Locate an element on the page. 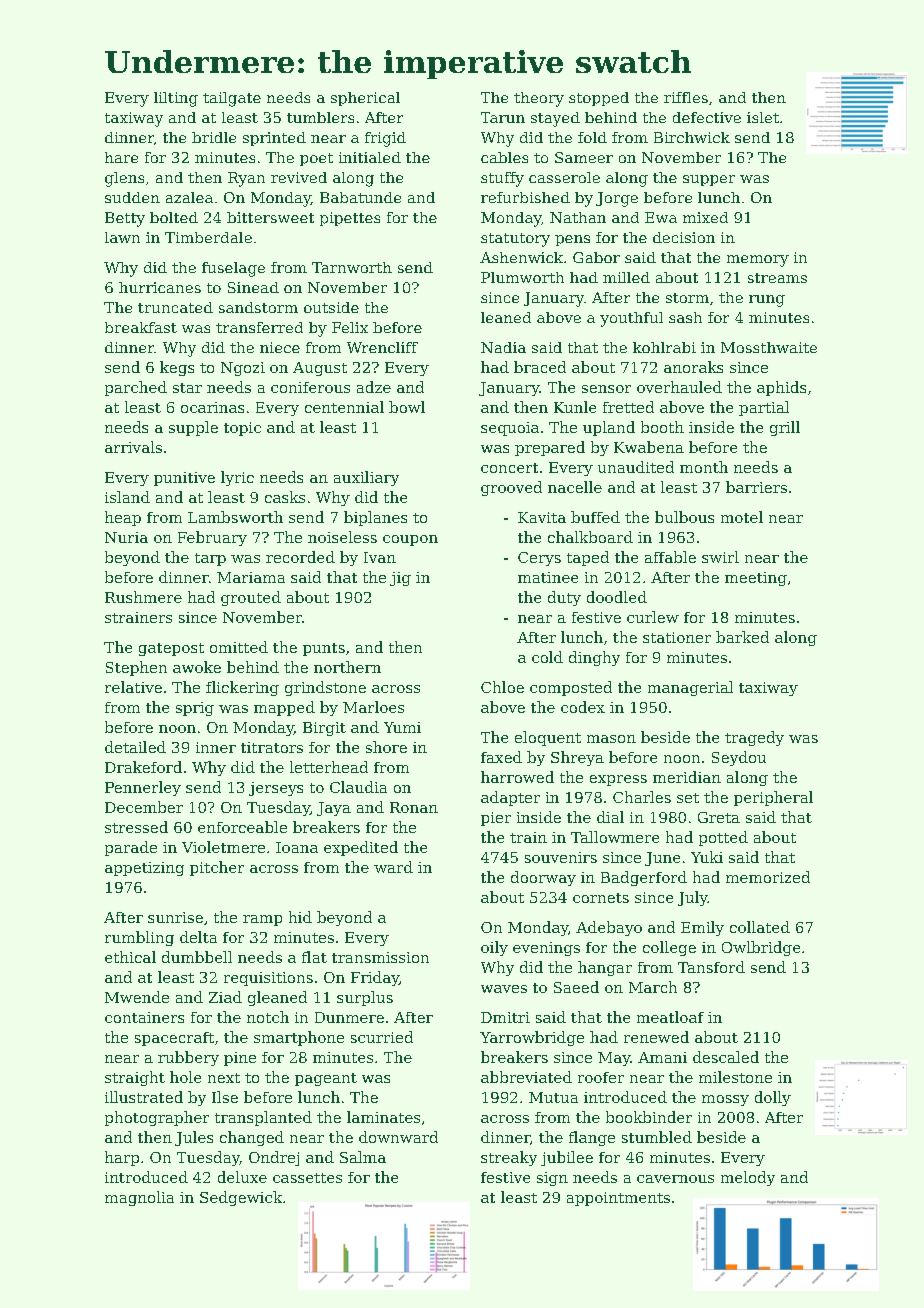 This image has height=1308, width=924. melody is located at coordinates (748, 1178).
